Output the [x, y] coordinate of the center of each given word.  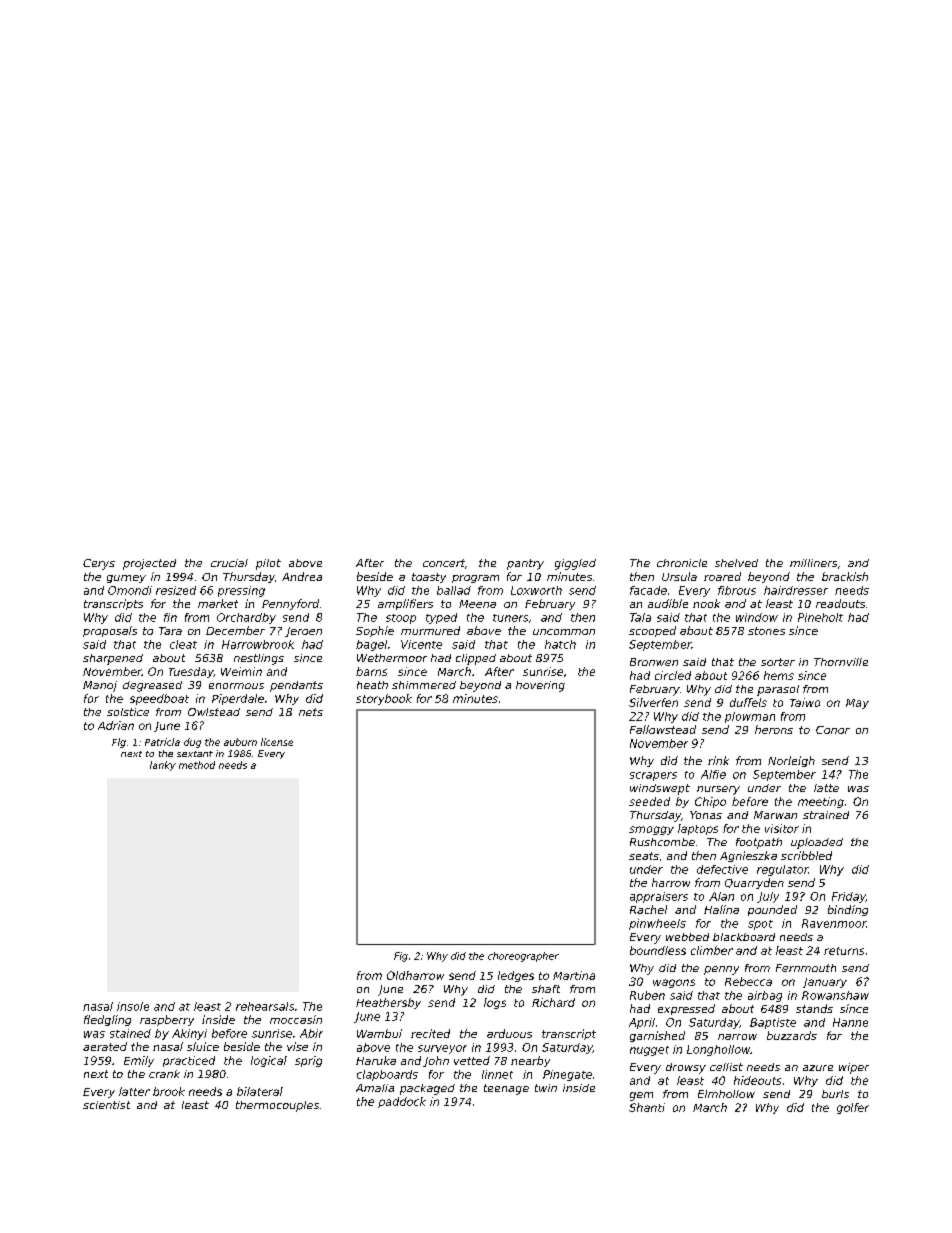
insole [133, 1006]
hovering [540, 686]
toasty [429, 578]
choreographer [523, 957]
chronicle [682, 563]
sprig [308, 1061]
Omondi [130, 590]
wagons [674, 983]
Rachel [648, 909]
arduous [509, 1033]
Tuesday [191, 672]
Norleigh [791, 761]
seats [644, 856]
